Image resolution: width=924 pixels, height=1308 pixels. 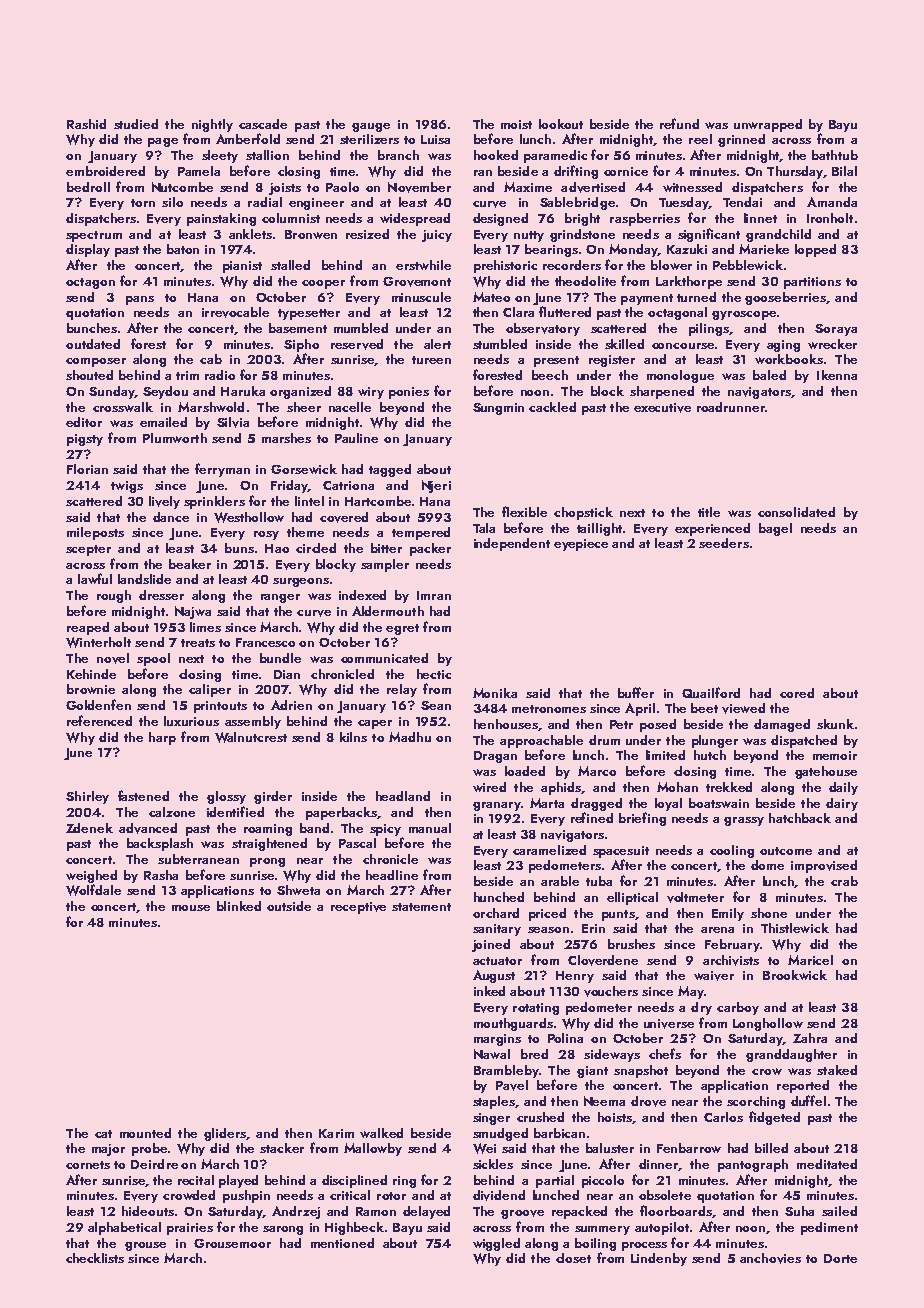 What do you see at coordinates (95, 1258) in the image?
I see `checklists` at bounding box center [95, 1258].
